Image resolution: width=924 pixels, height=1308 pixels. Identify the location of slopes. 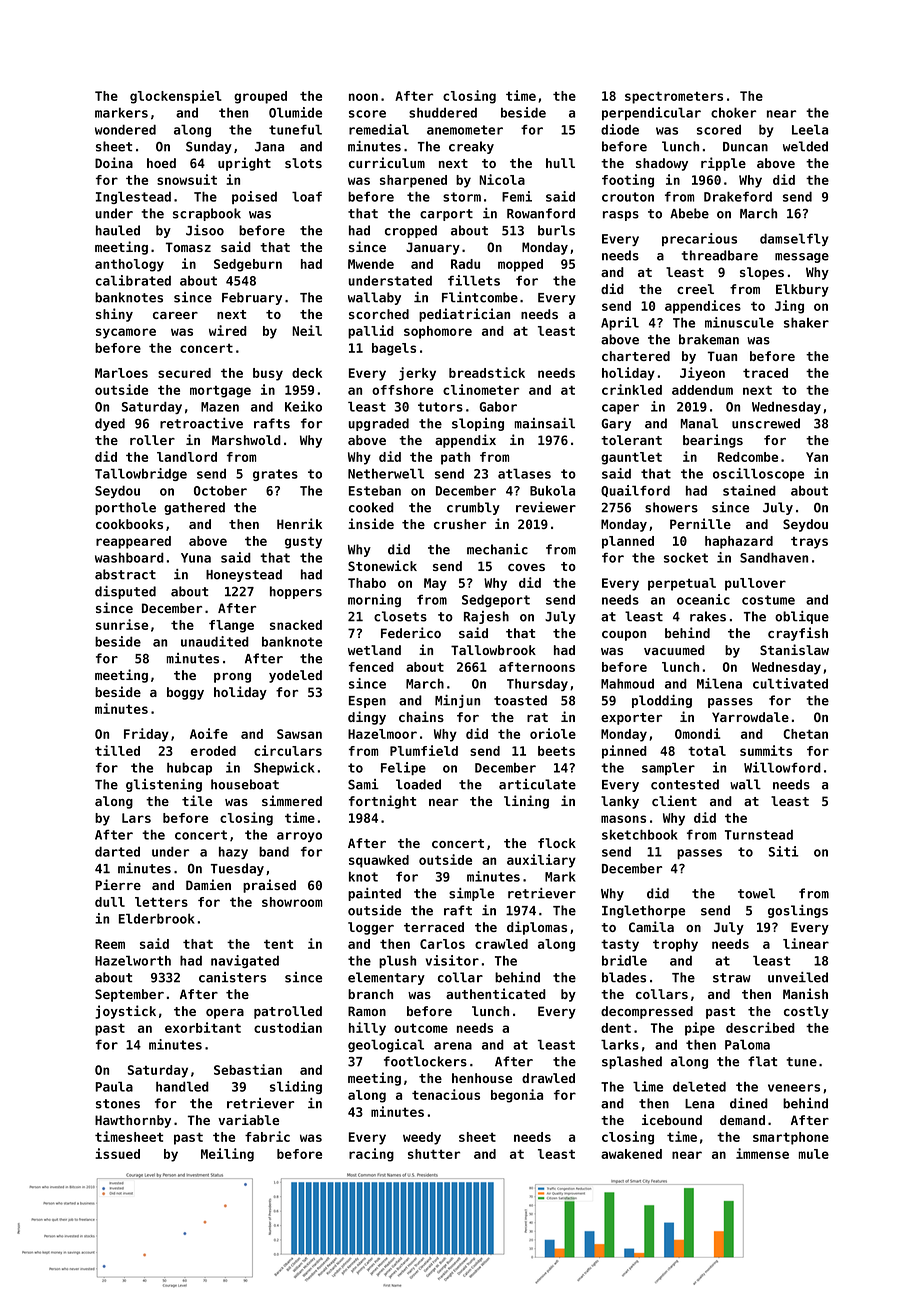
(762, 273).
